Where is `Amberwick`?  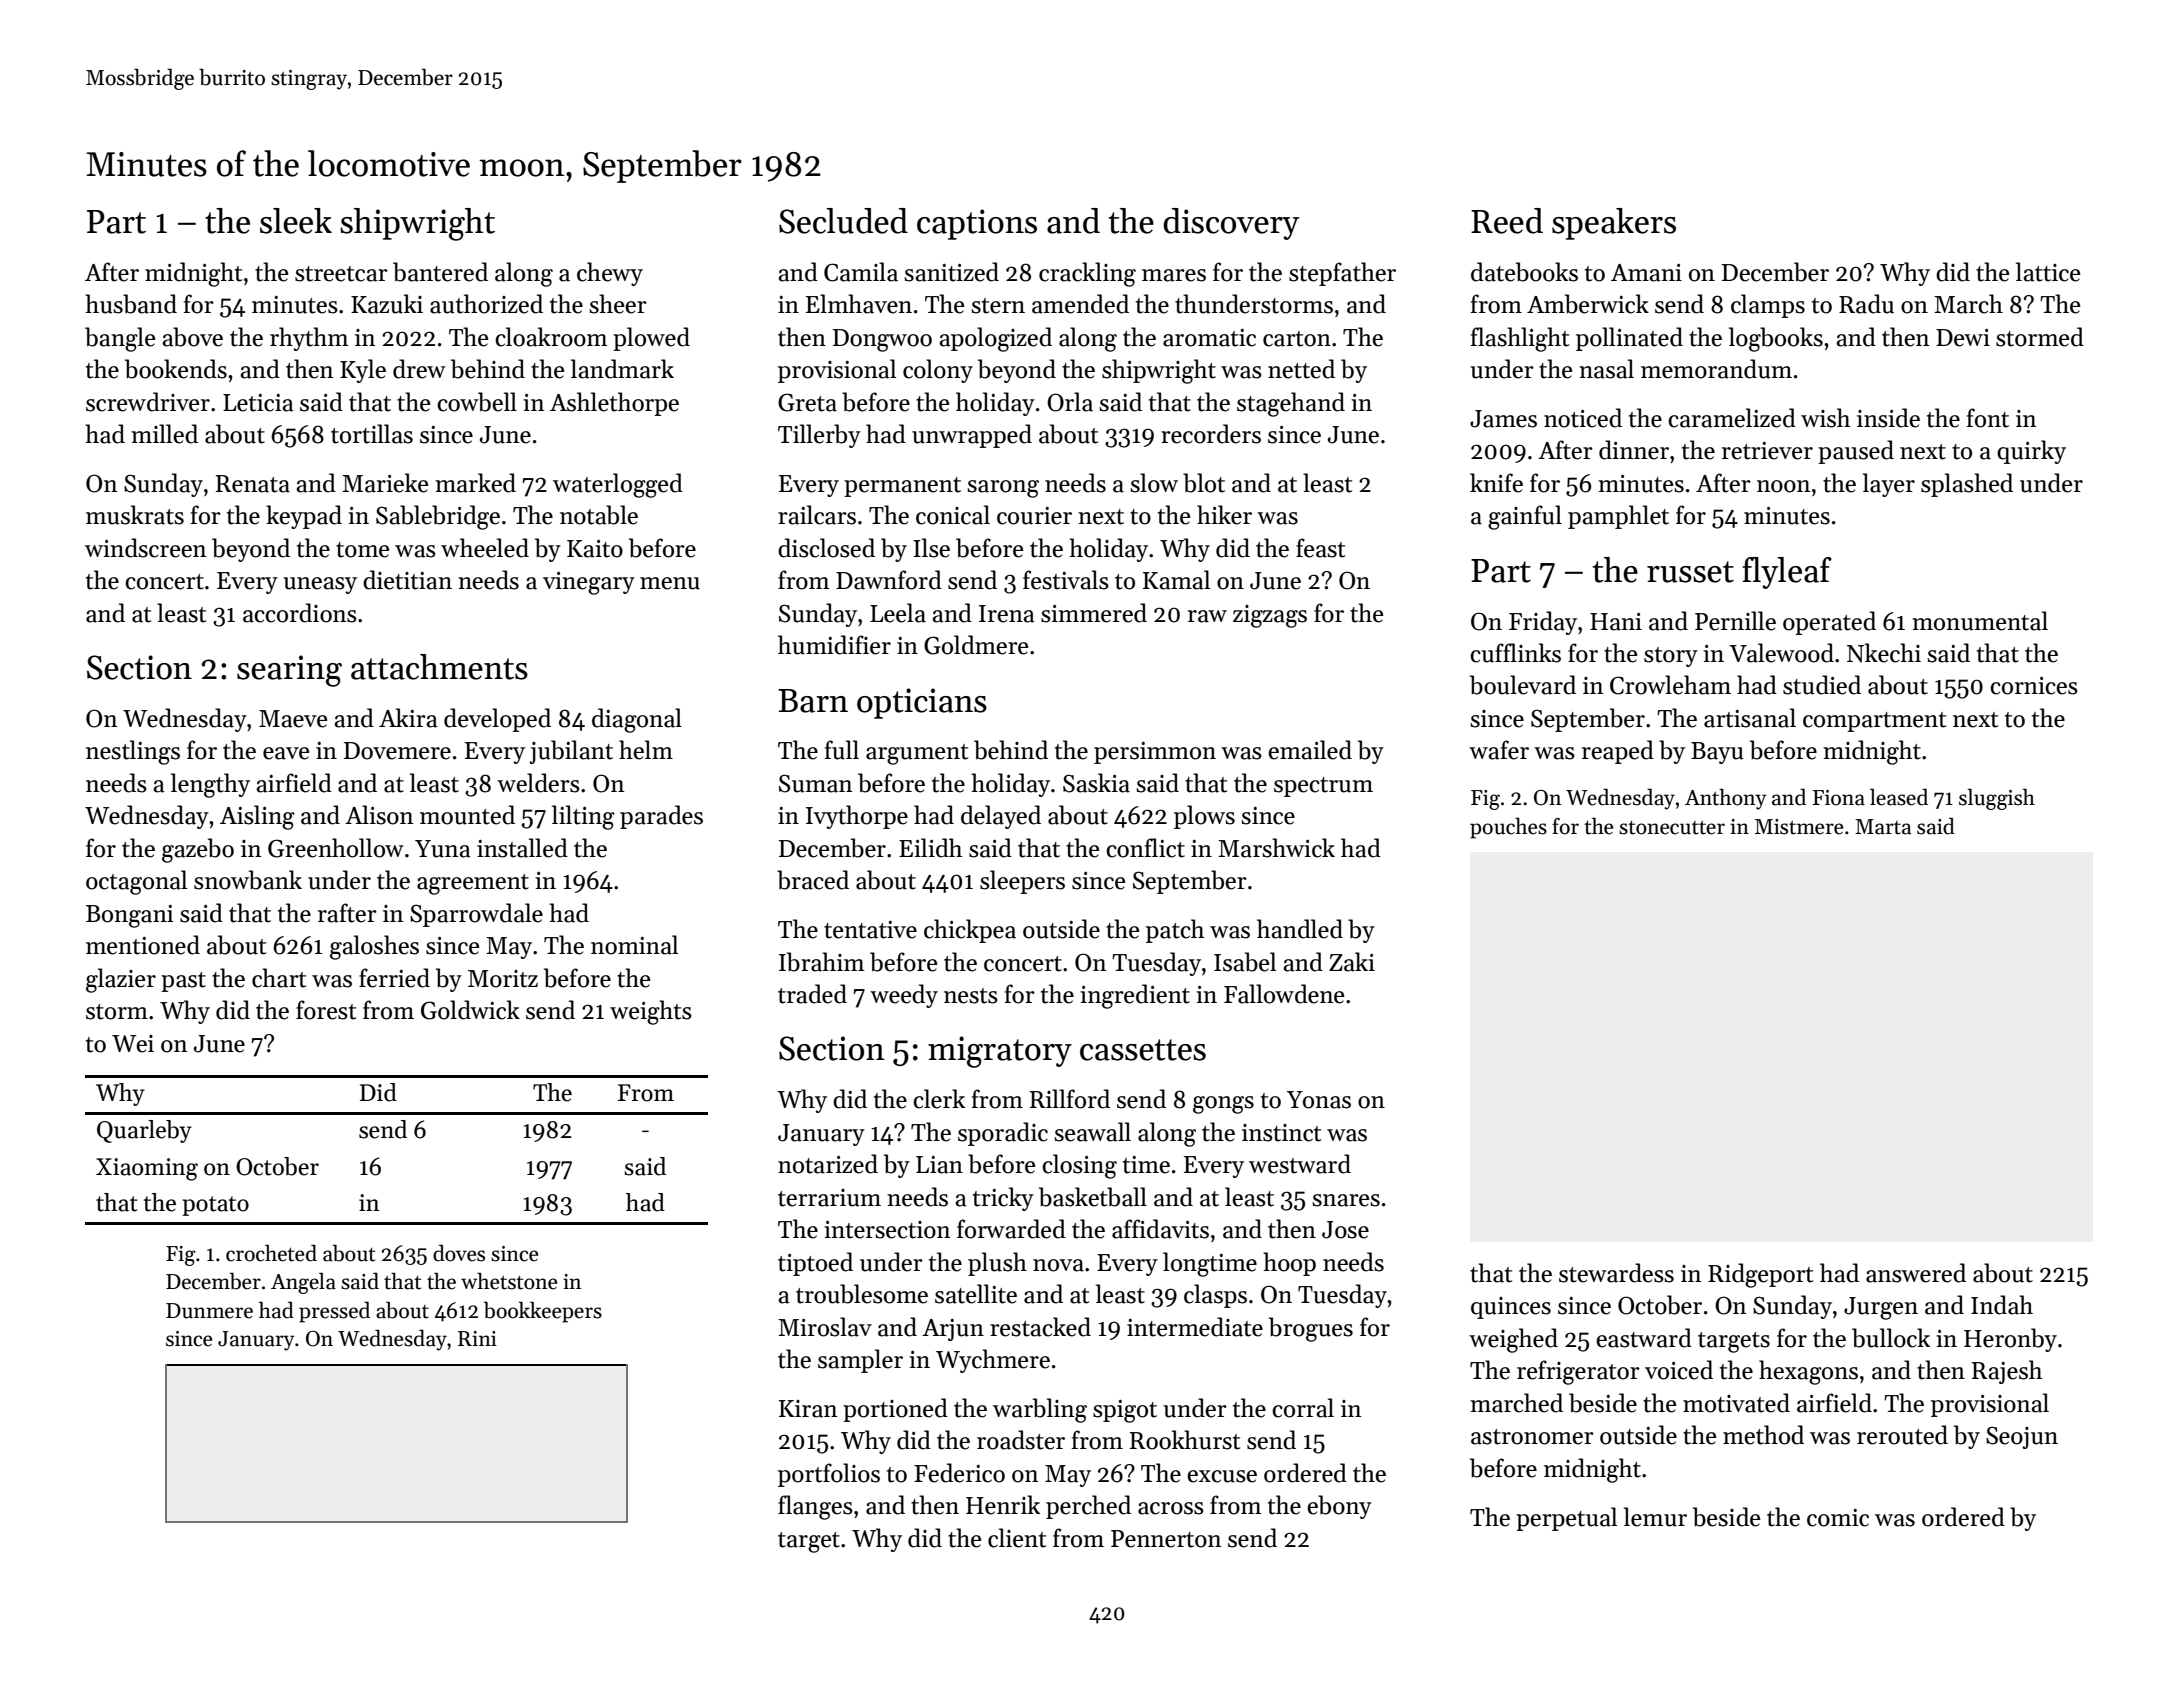 Amberwick is located at coordinates (1588, 304).
